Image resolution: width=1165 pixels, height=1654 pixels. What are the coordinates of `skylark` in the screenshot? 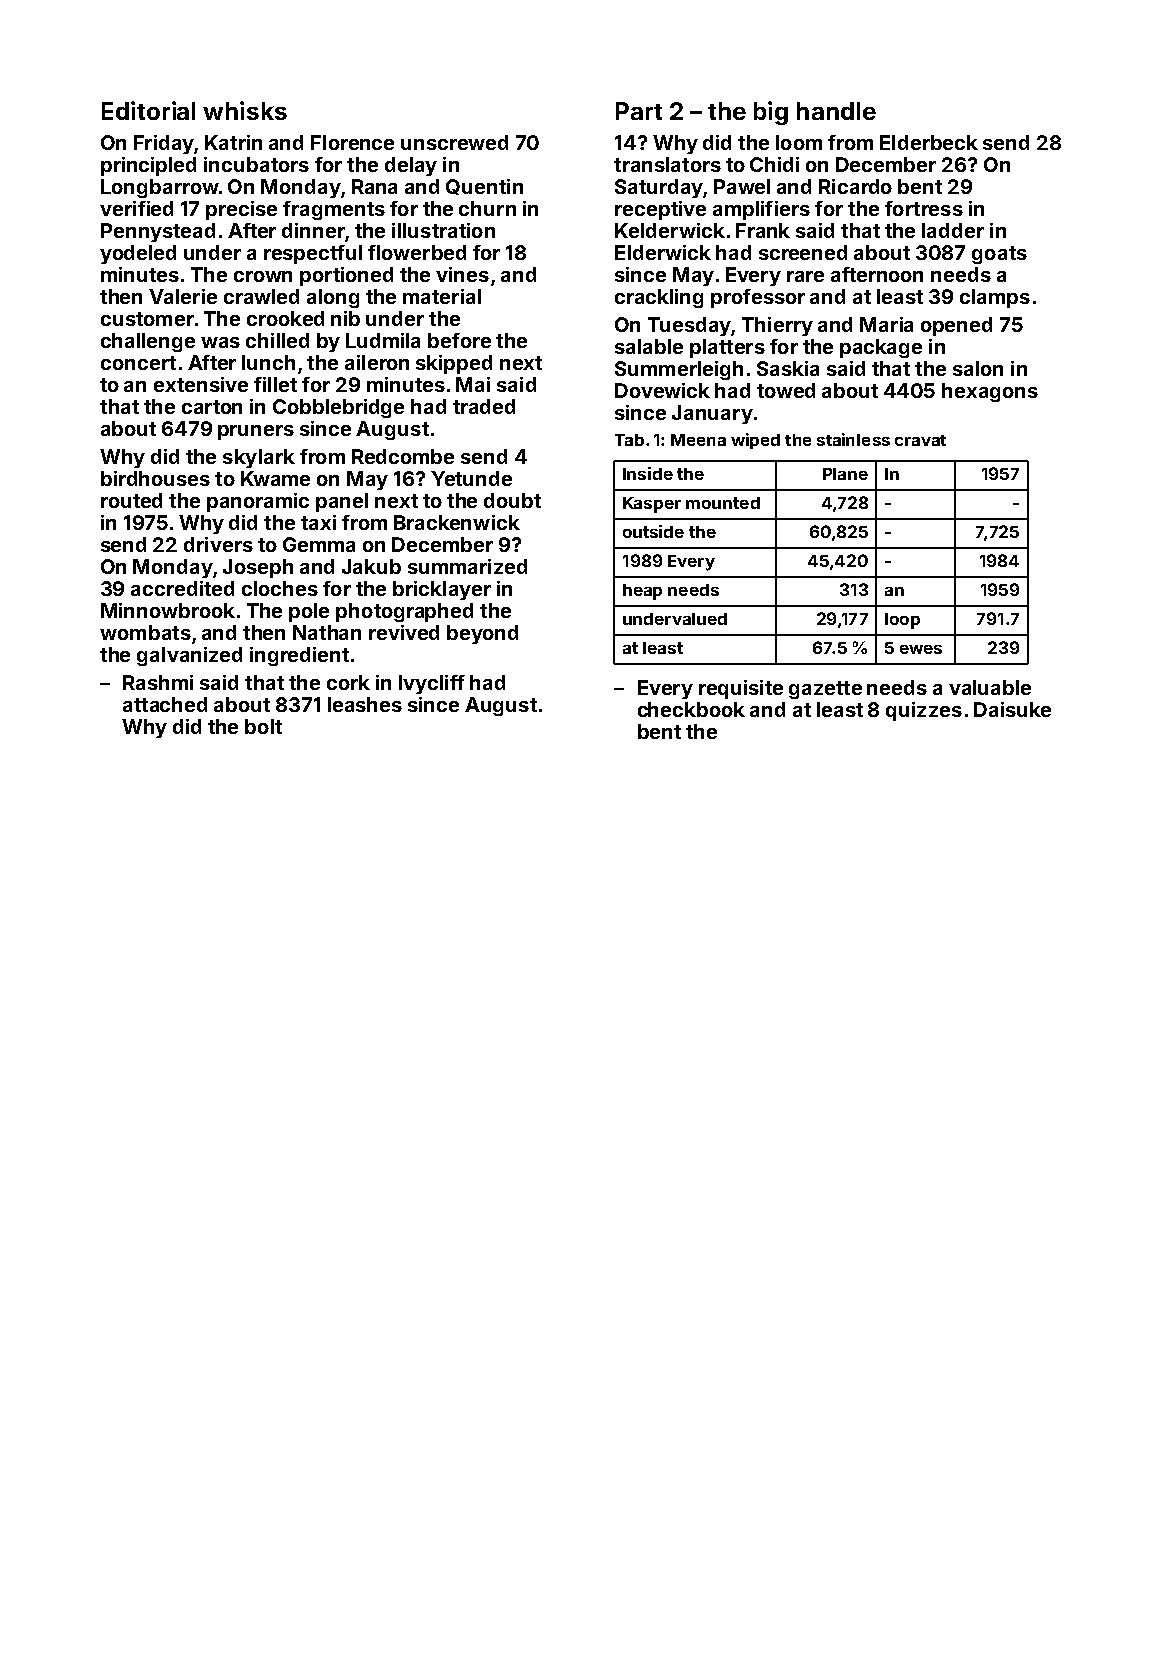 It's located at (259, 458).
